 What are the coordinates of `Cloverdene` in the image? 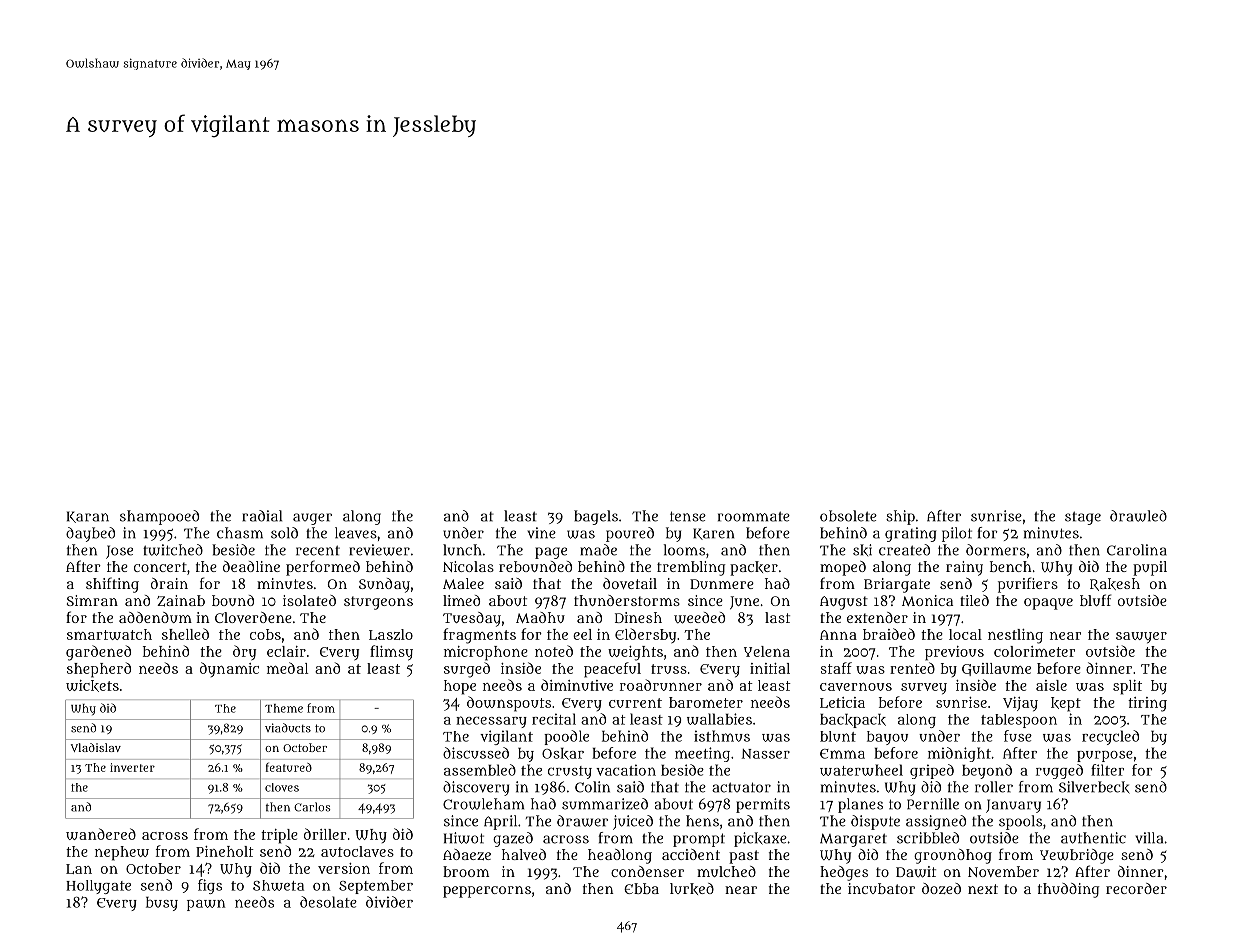 It's located at (253, 617).
